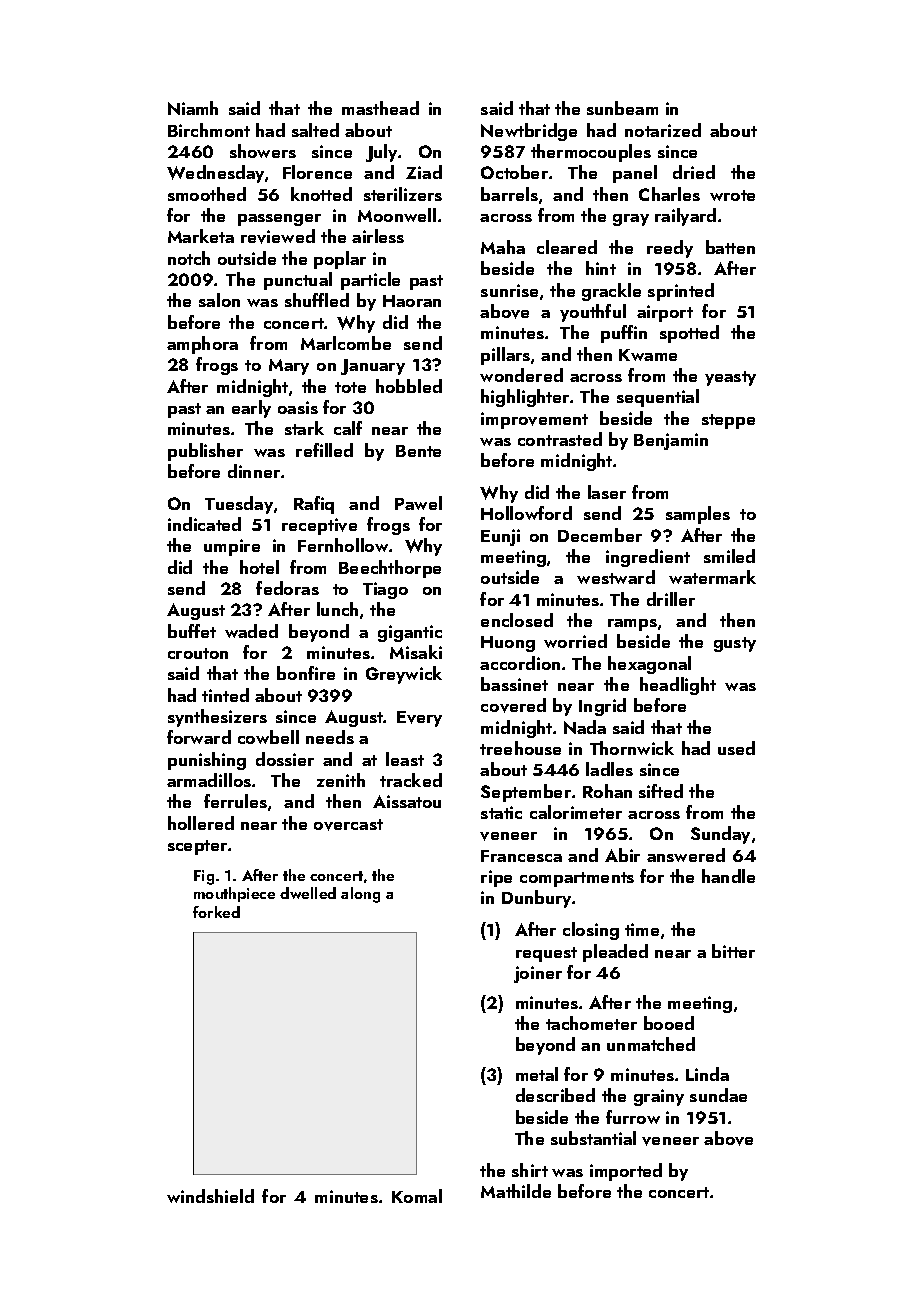 This screenshot has width=924, height=1311. What do you see at coordinates (380, 108) in the screenshot?
I see `masthead` at bounding box center [380, 108].
